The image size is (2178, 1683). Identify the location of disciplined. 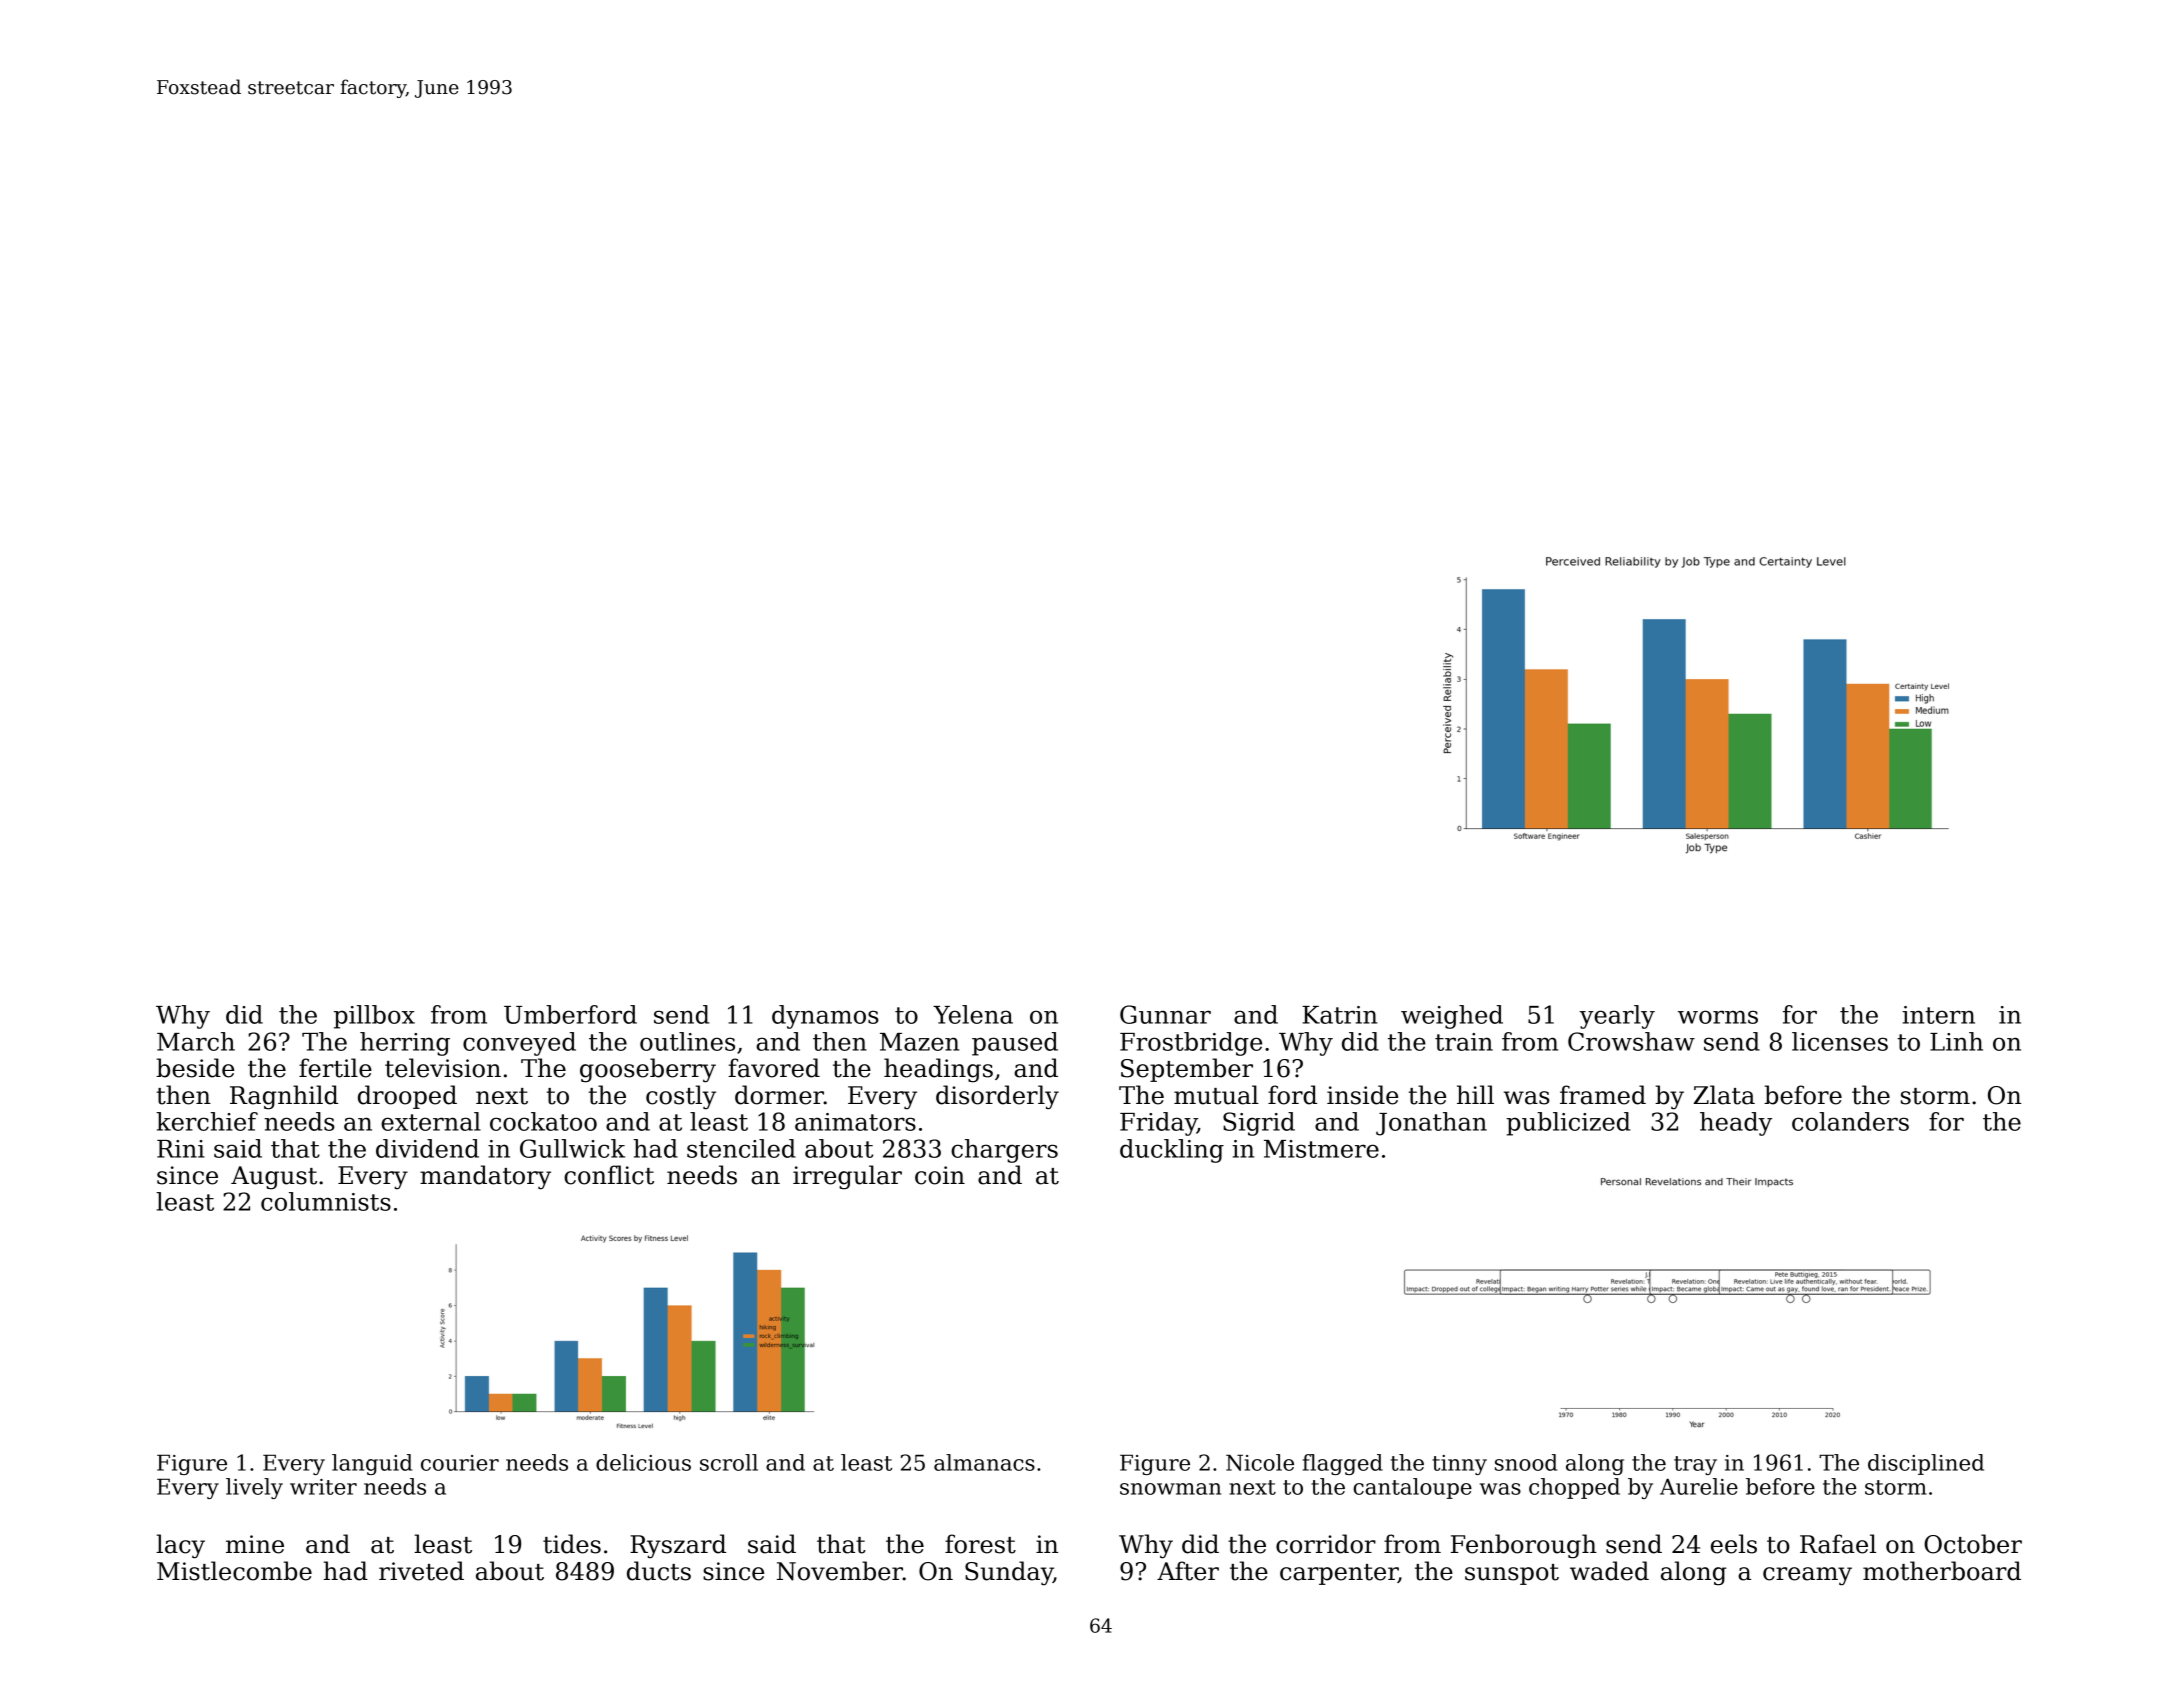
(1926, 1464).
